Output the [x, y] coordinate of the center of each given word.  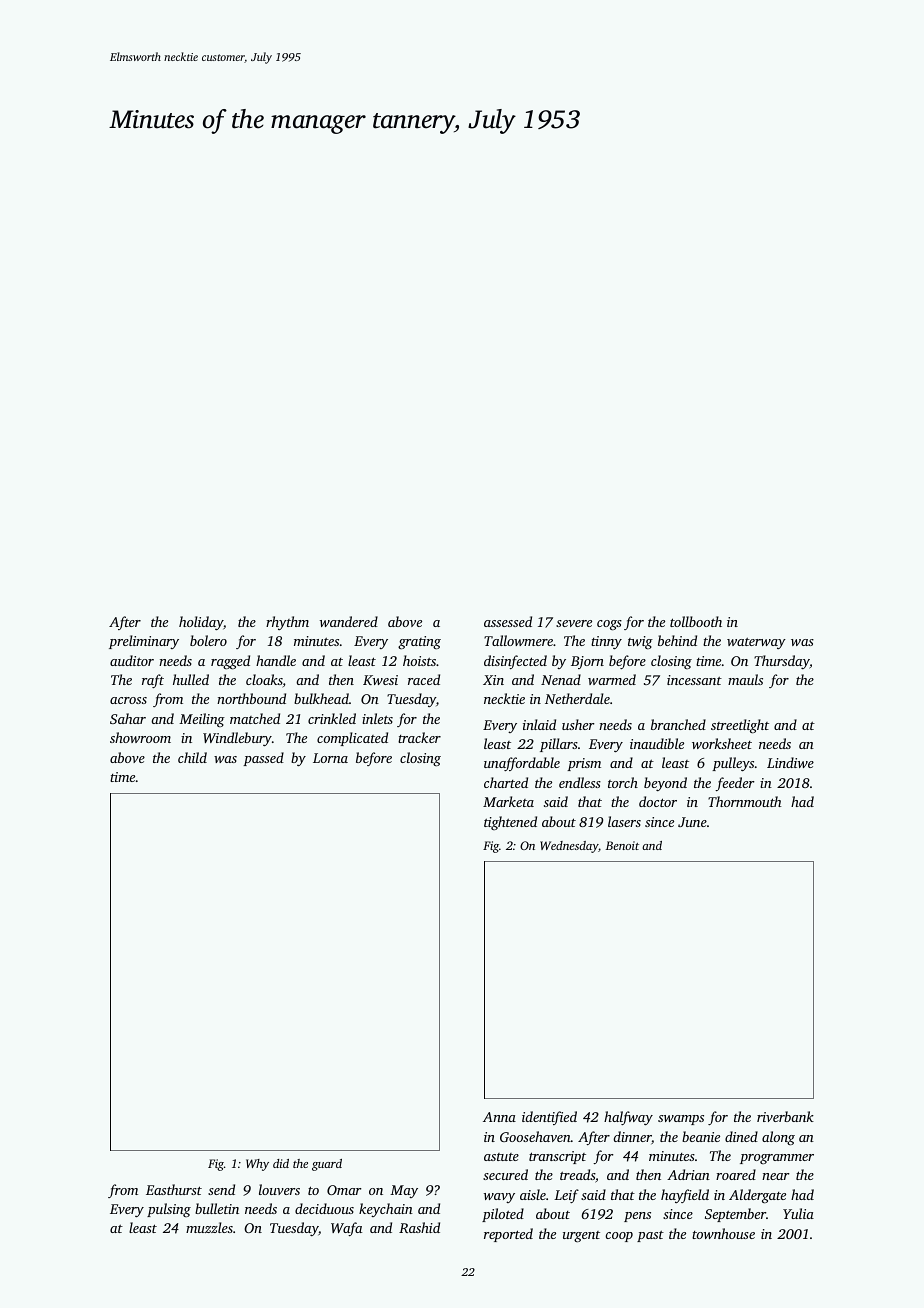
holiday [201, 623]
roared [736, 1174]
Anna [499, 1117]
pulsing [169, 1210]
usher [578, 724]
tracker [419, 737]
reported [508, 1235]
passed [263, 759]
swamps [681, 1120]
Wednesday [569, 847]
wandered [349, 621]
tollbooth [696, 621]
